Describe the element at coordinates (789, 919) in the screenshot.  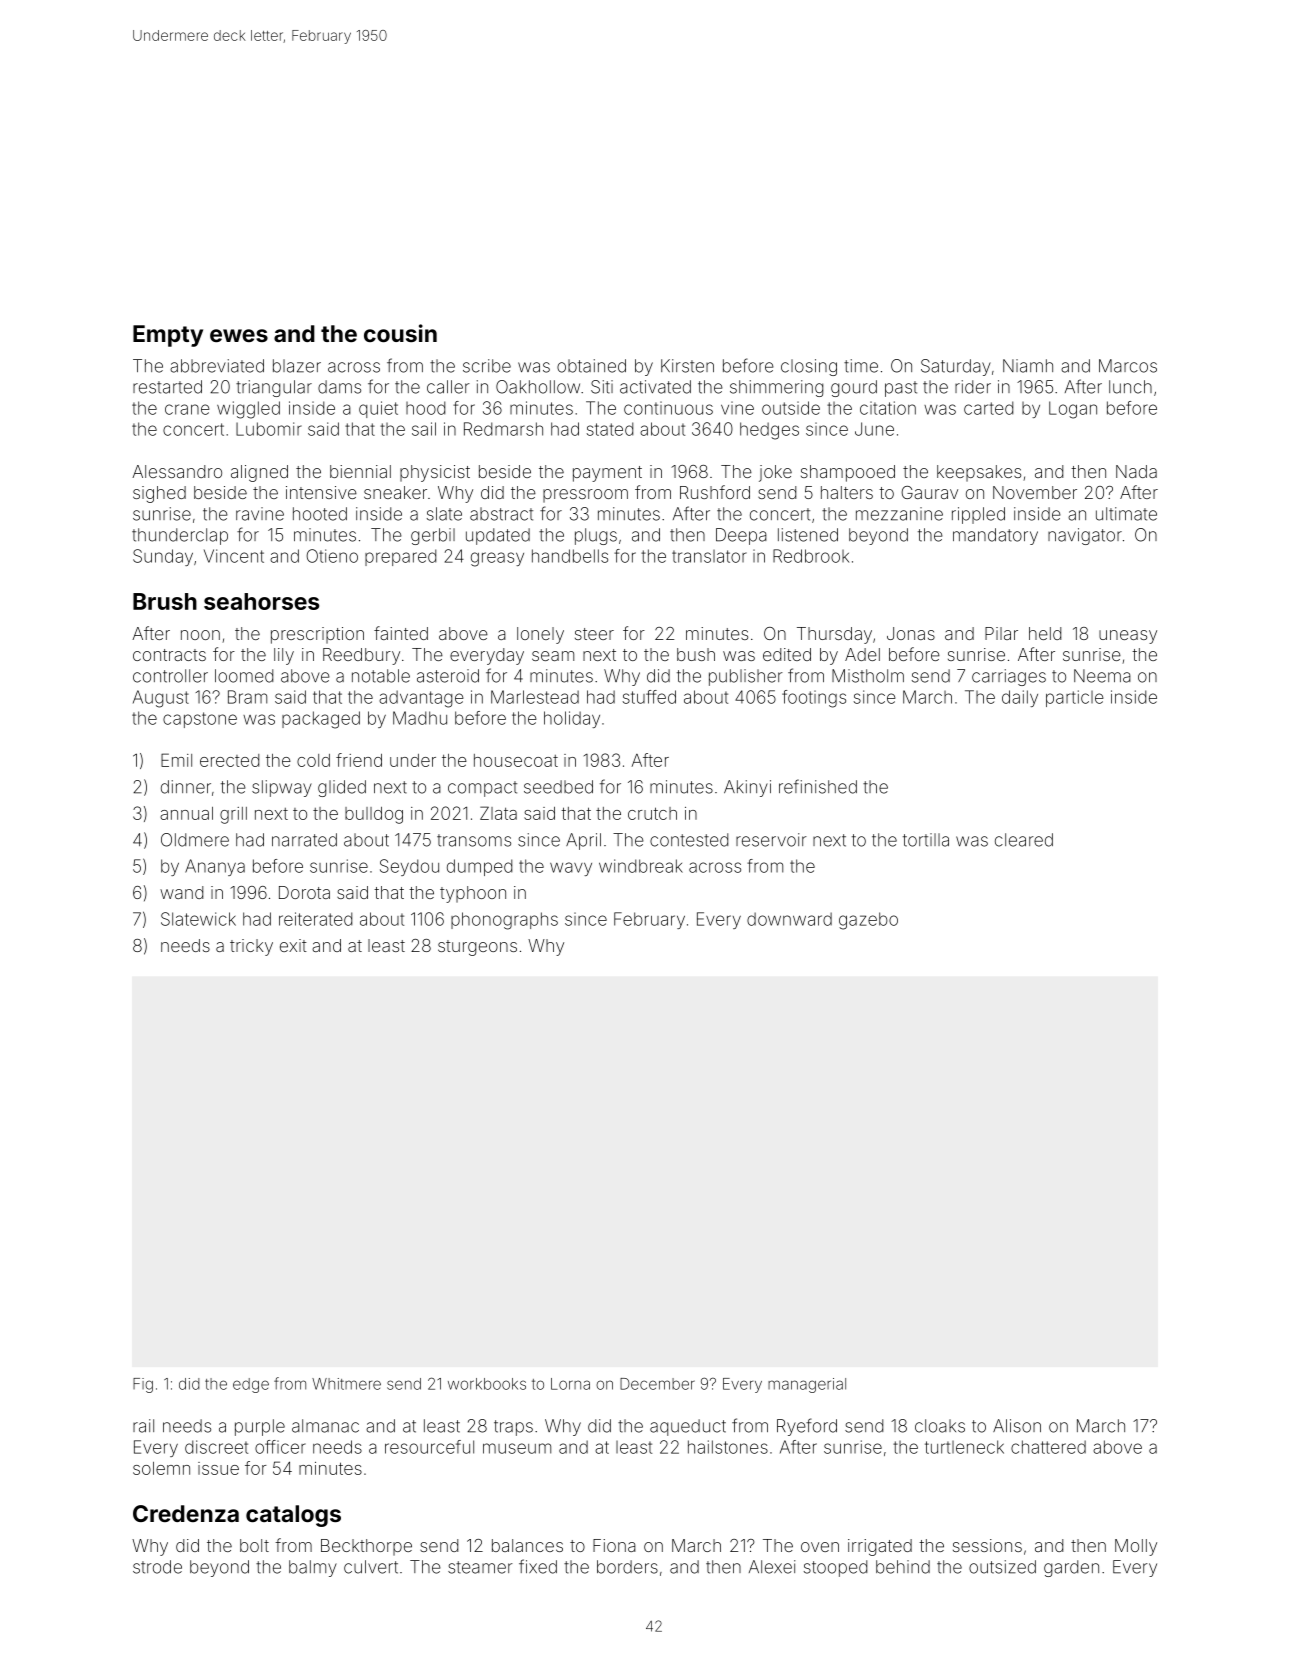
I see `downward` at that location.
